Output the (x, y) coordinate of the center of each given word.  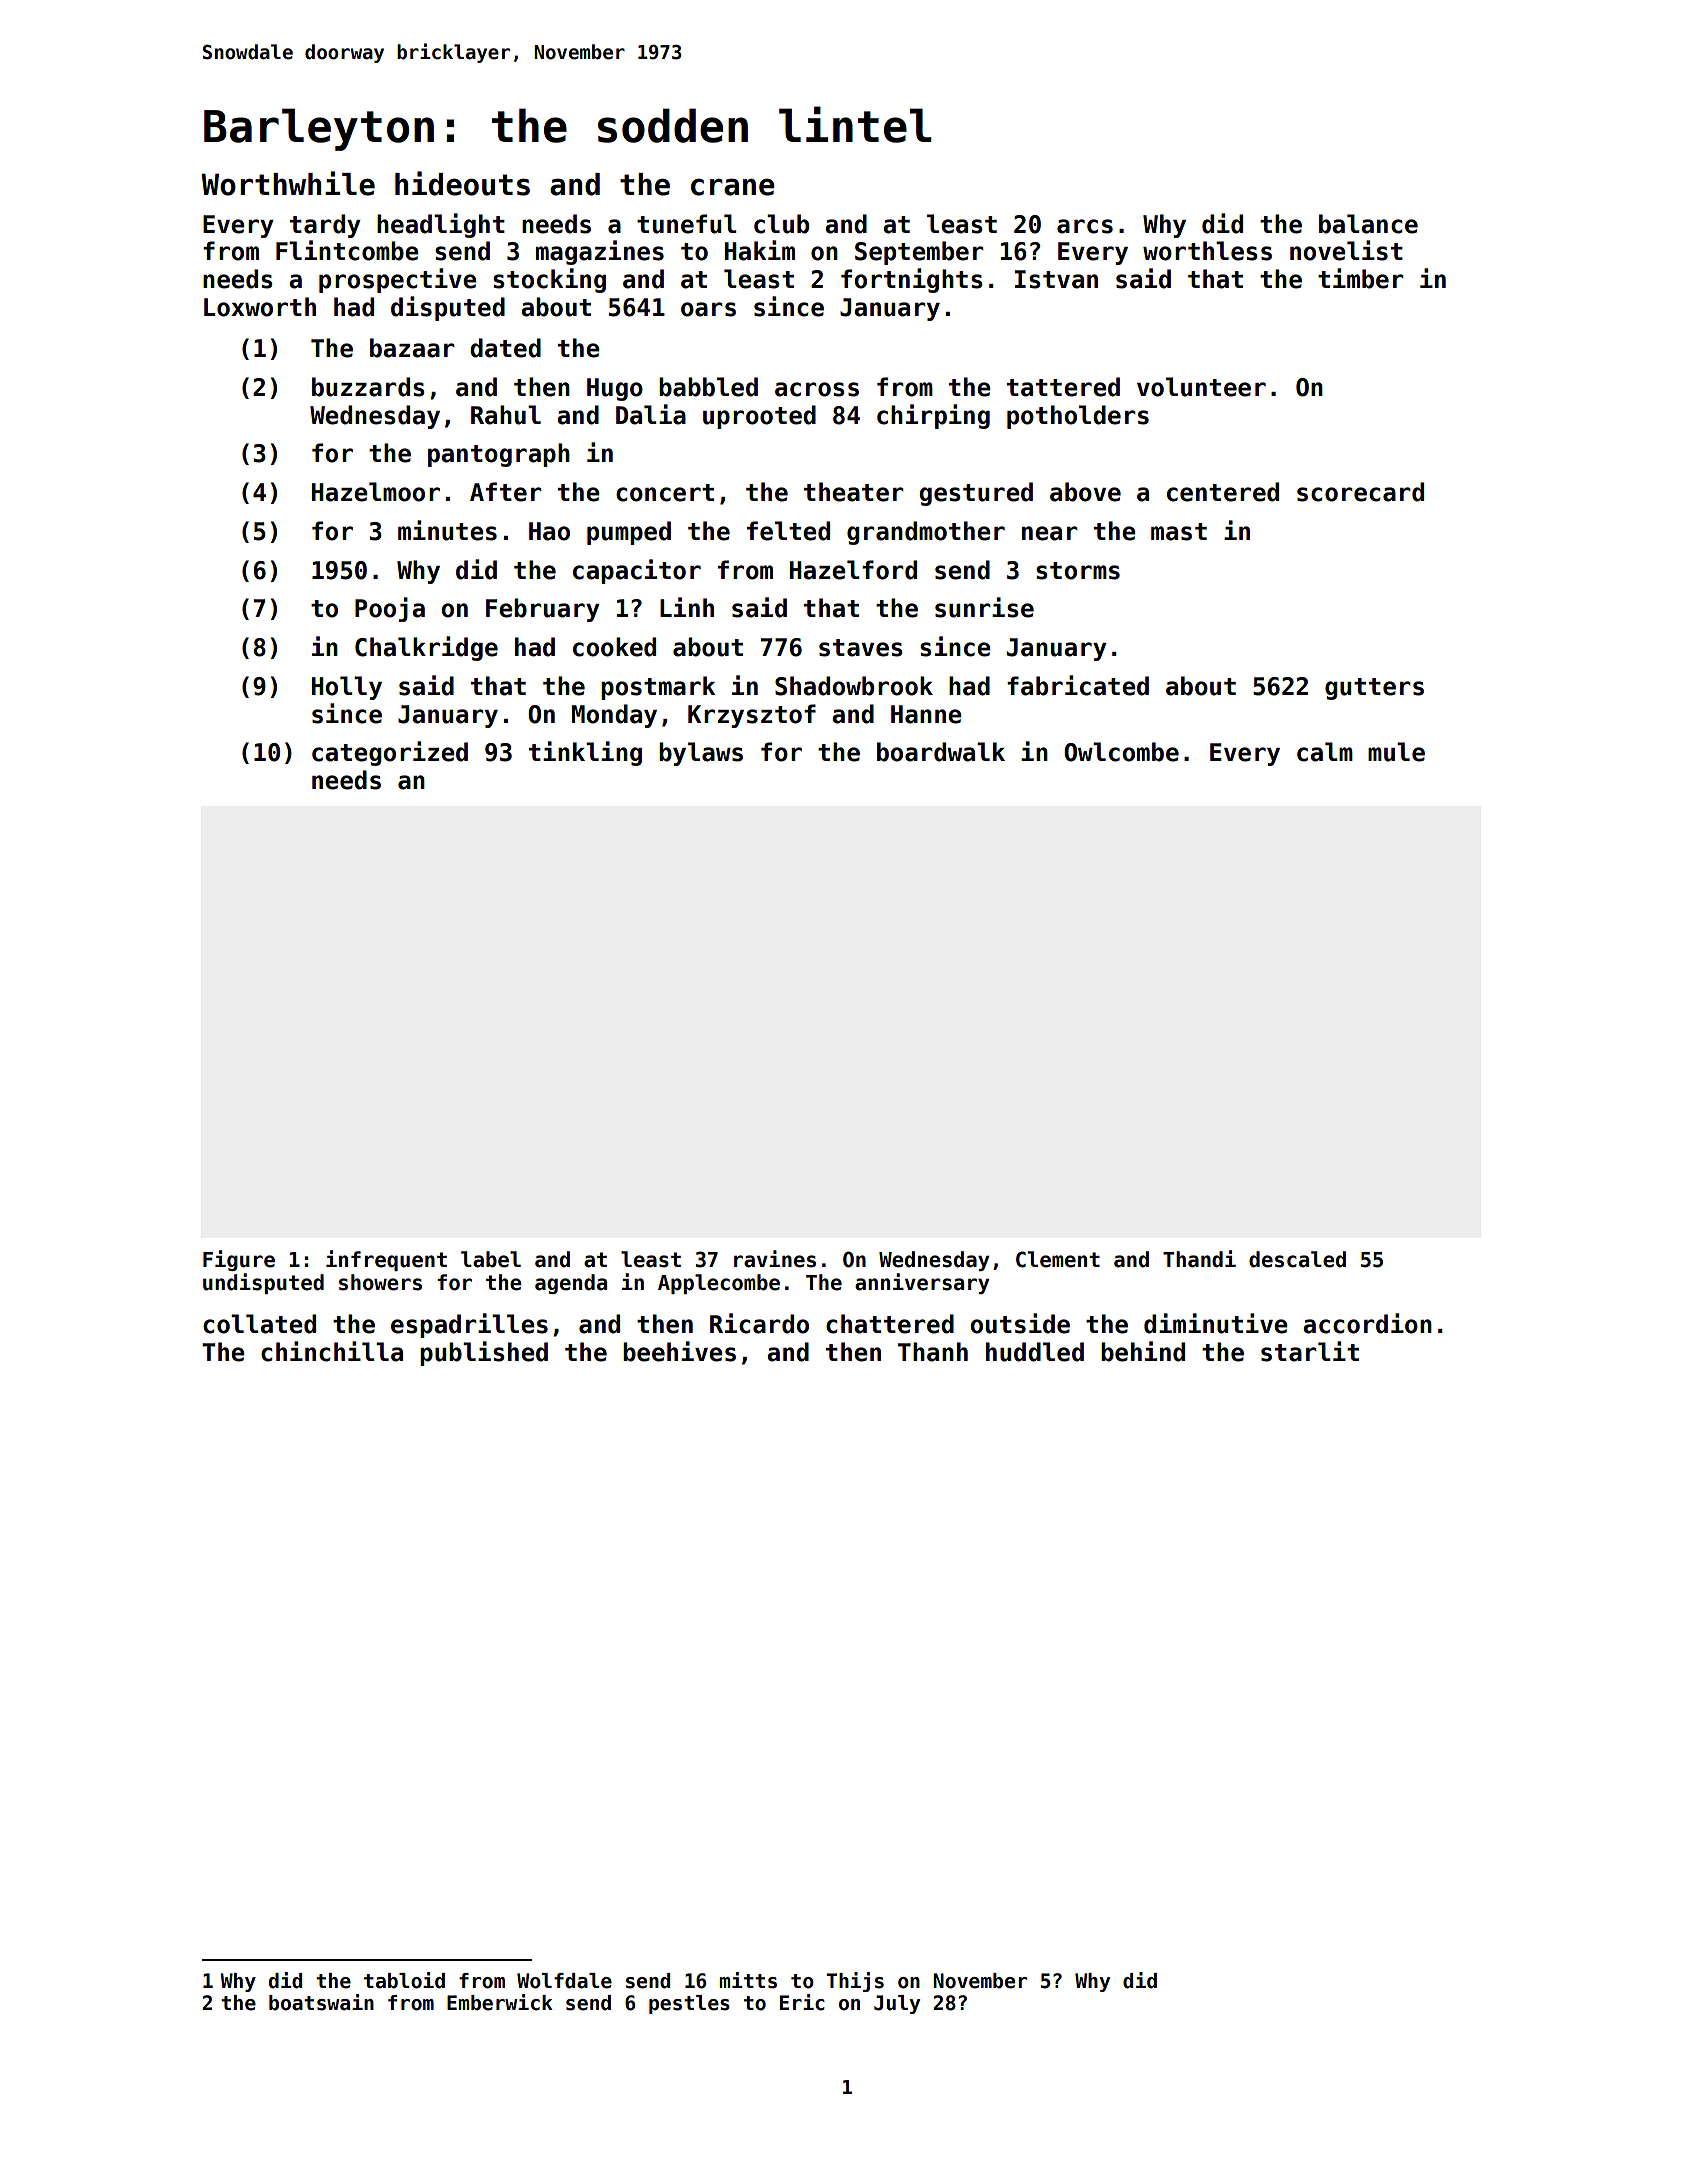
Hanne (926, 714)
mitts (748, 1980)
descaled (1297, 1259)
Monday (614, 716)
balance (1368, 224)
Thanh (933, 1352)
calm (1325, 752)
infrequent (386, 1260)
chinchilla (332, 1351)
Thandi (1199, 1259)
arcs (1085, 226)
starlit (1310, 1351)
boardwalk (941, 752)
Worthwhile (288, 183)
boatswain (321, 2002)
